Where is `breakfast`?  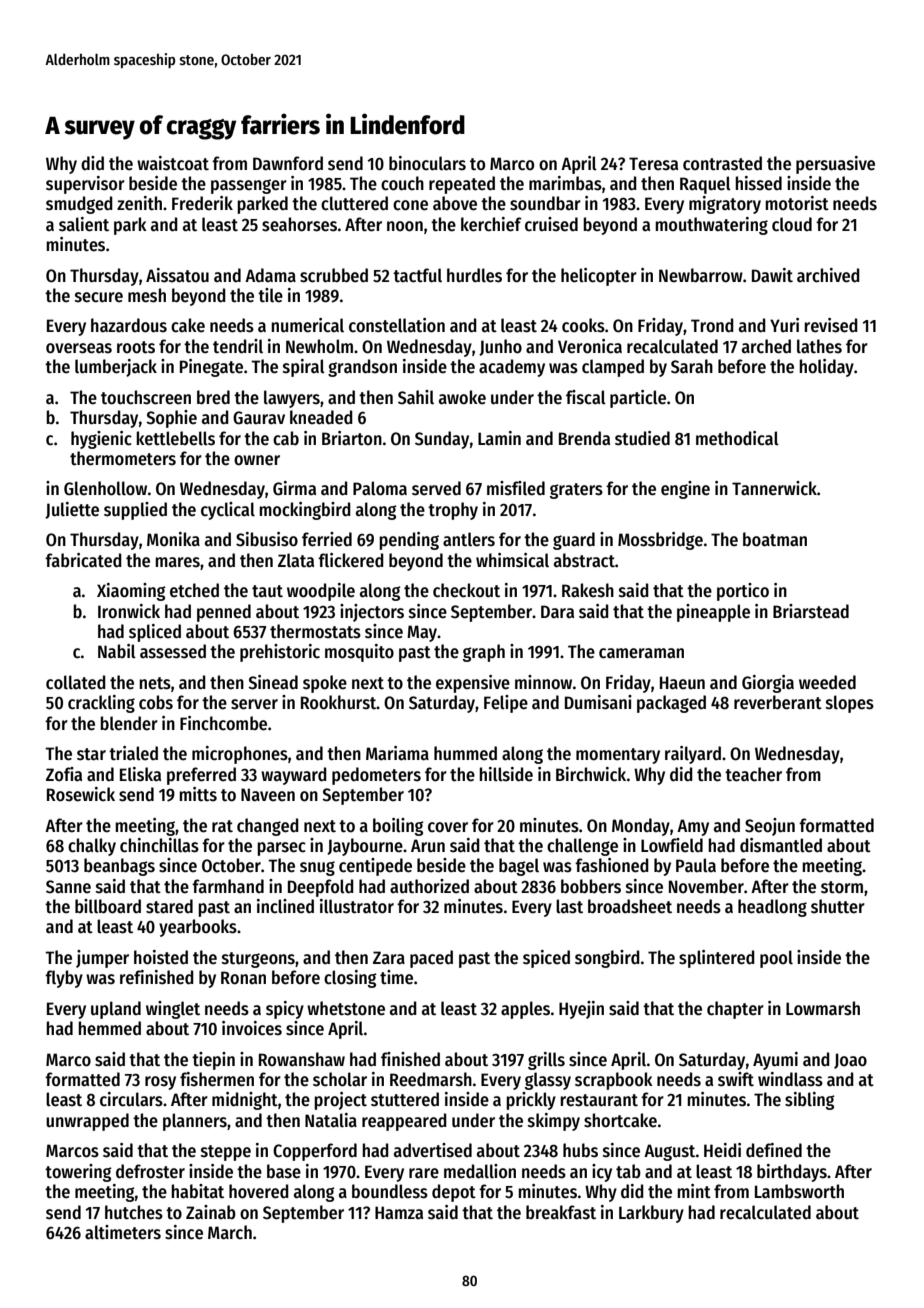 breakfast is located at coordinates (561, 1212).
